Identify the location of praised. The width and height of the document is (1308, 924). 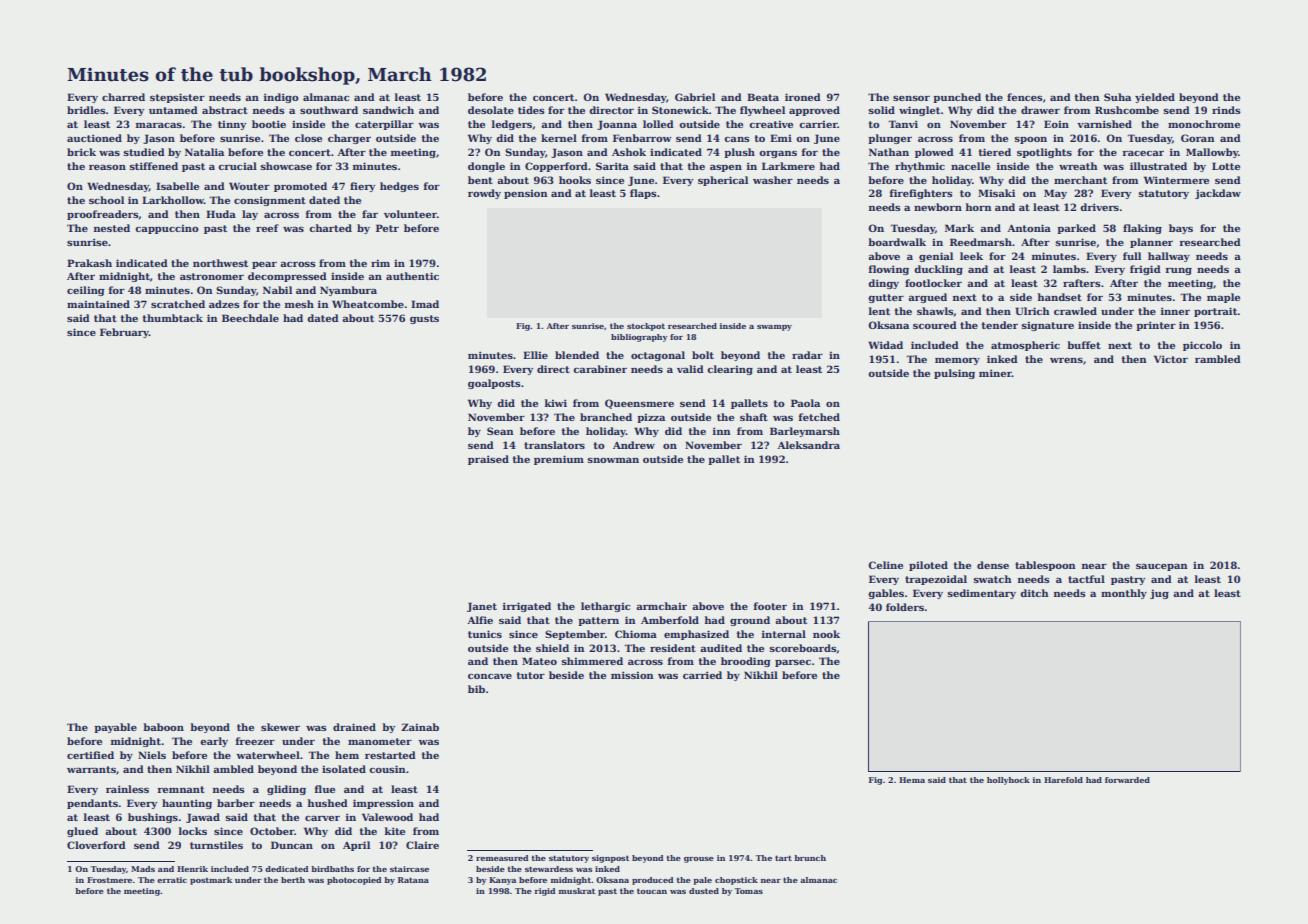
(488, 460).
